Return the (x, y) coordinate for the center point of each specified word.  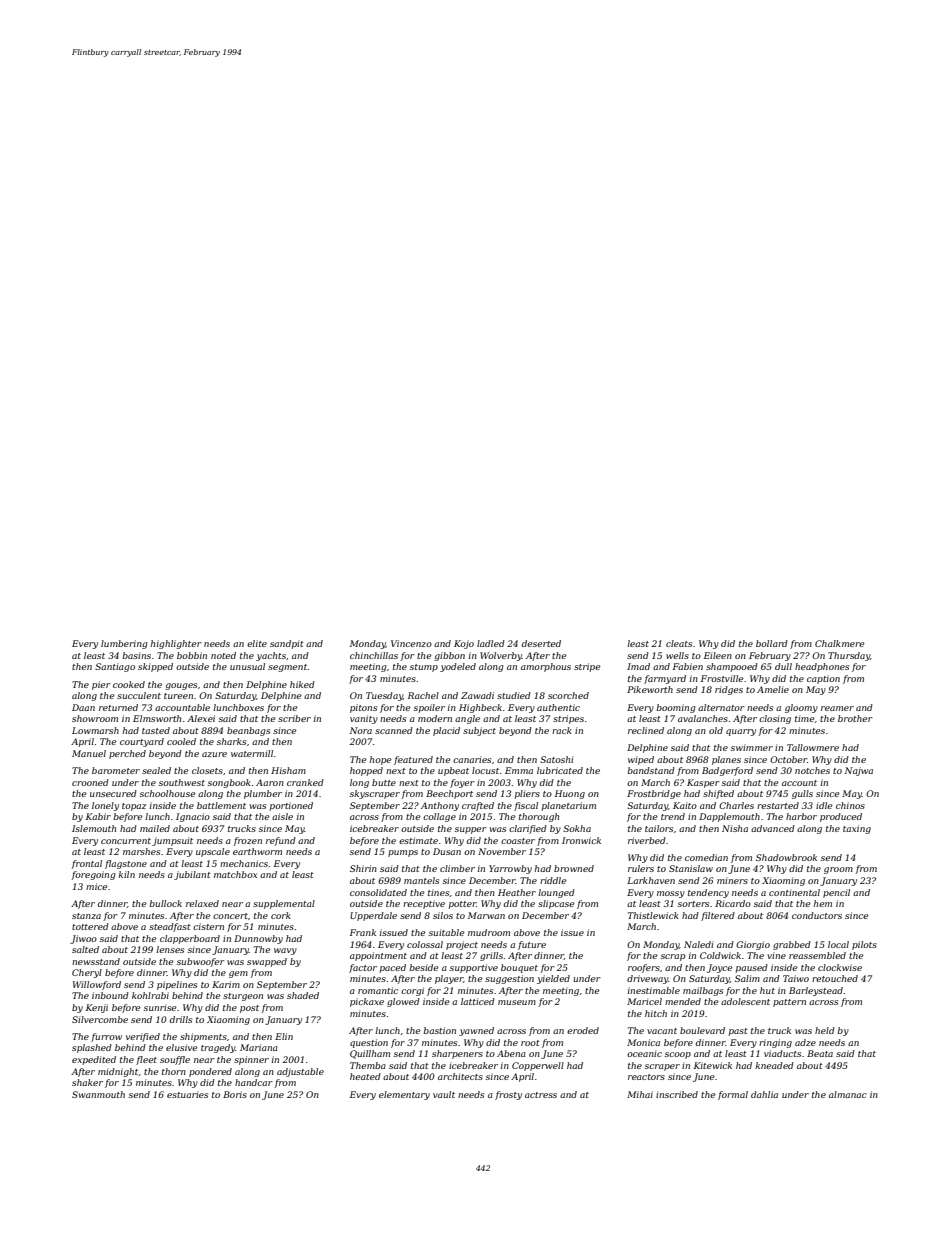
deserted (541, 643)
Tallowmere (813, 747)
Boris (235, 1094)
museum (517, 1002)
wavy (285, 951)
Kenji (97, 1008)
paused (752, 968)
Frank (363, 932)
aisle (282, 816)
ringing (775, 1043)
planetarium (569, 806)
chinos (850, 805)
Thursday (849, 656)
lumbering (124, 644)
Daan (83, 707)
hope (381, 760)
